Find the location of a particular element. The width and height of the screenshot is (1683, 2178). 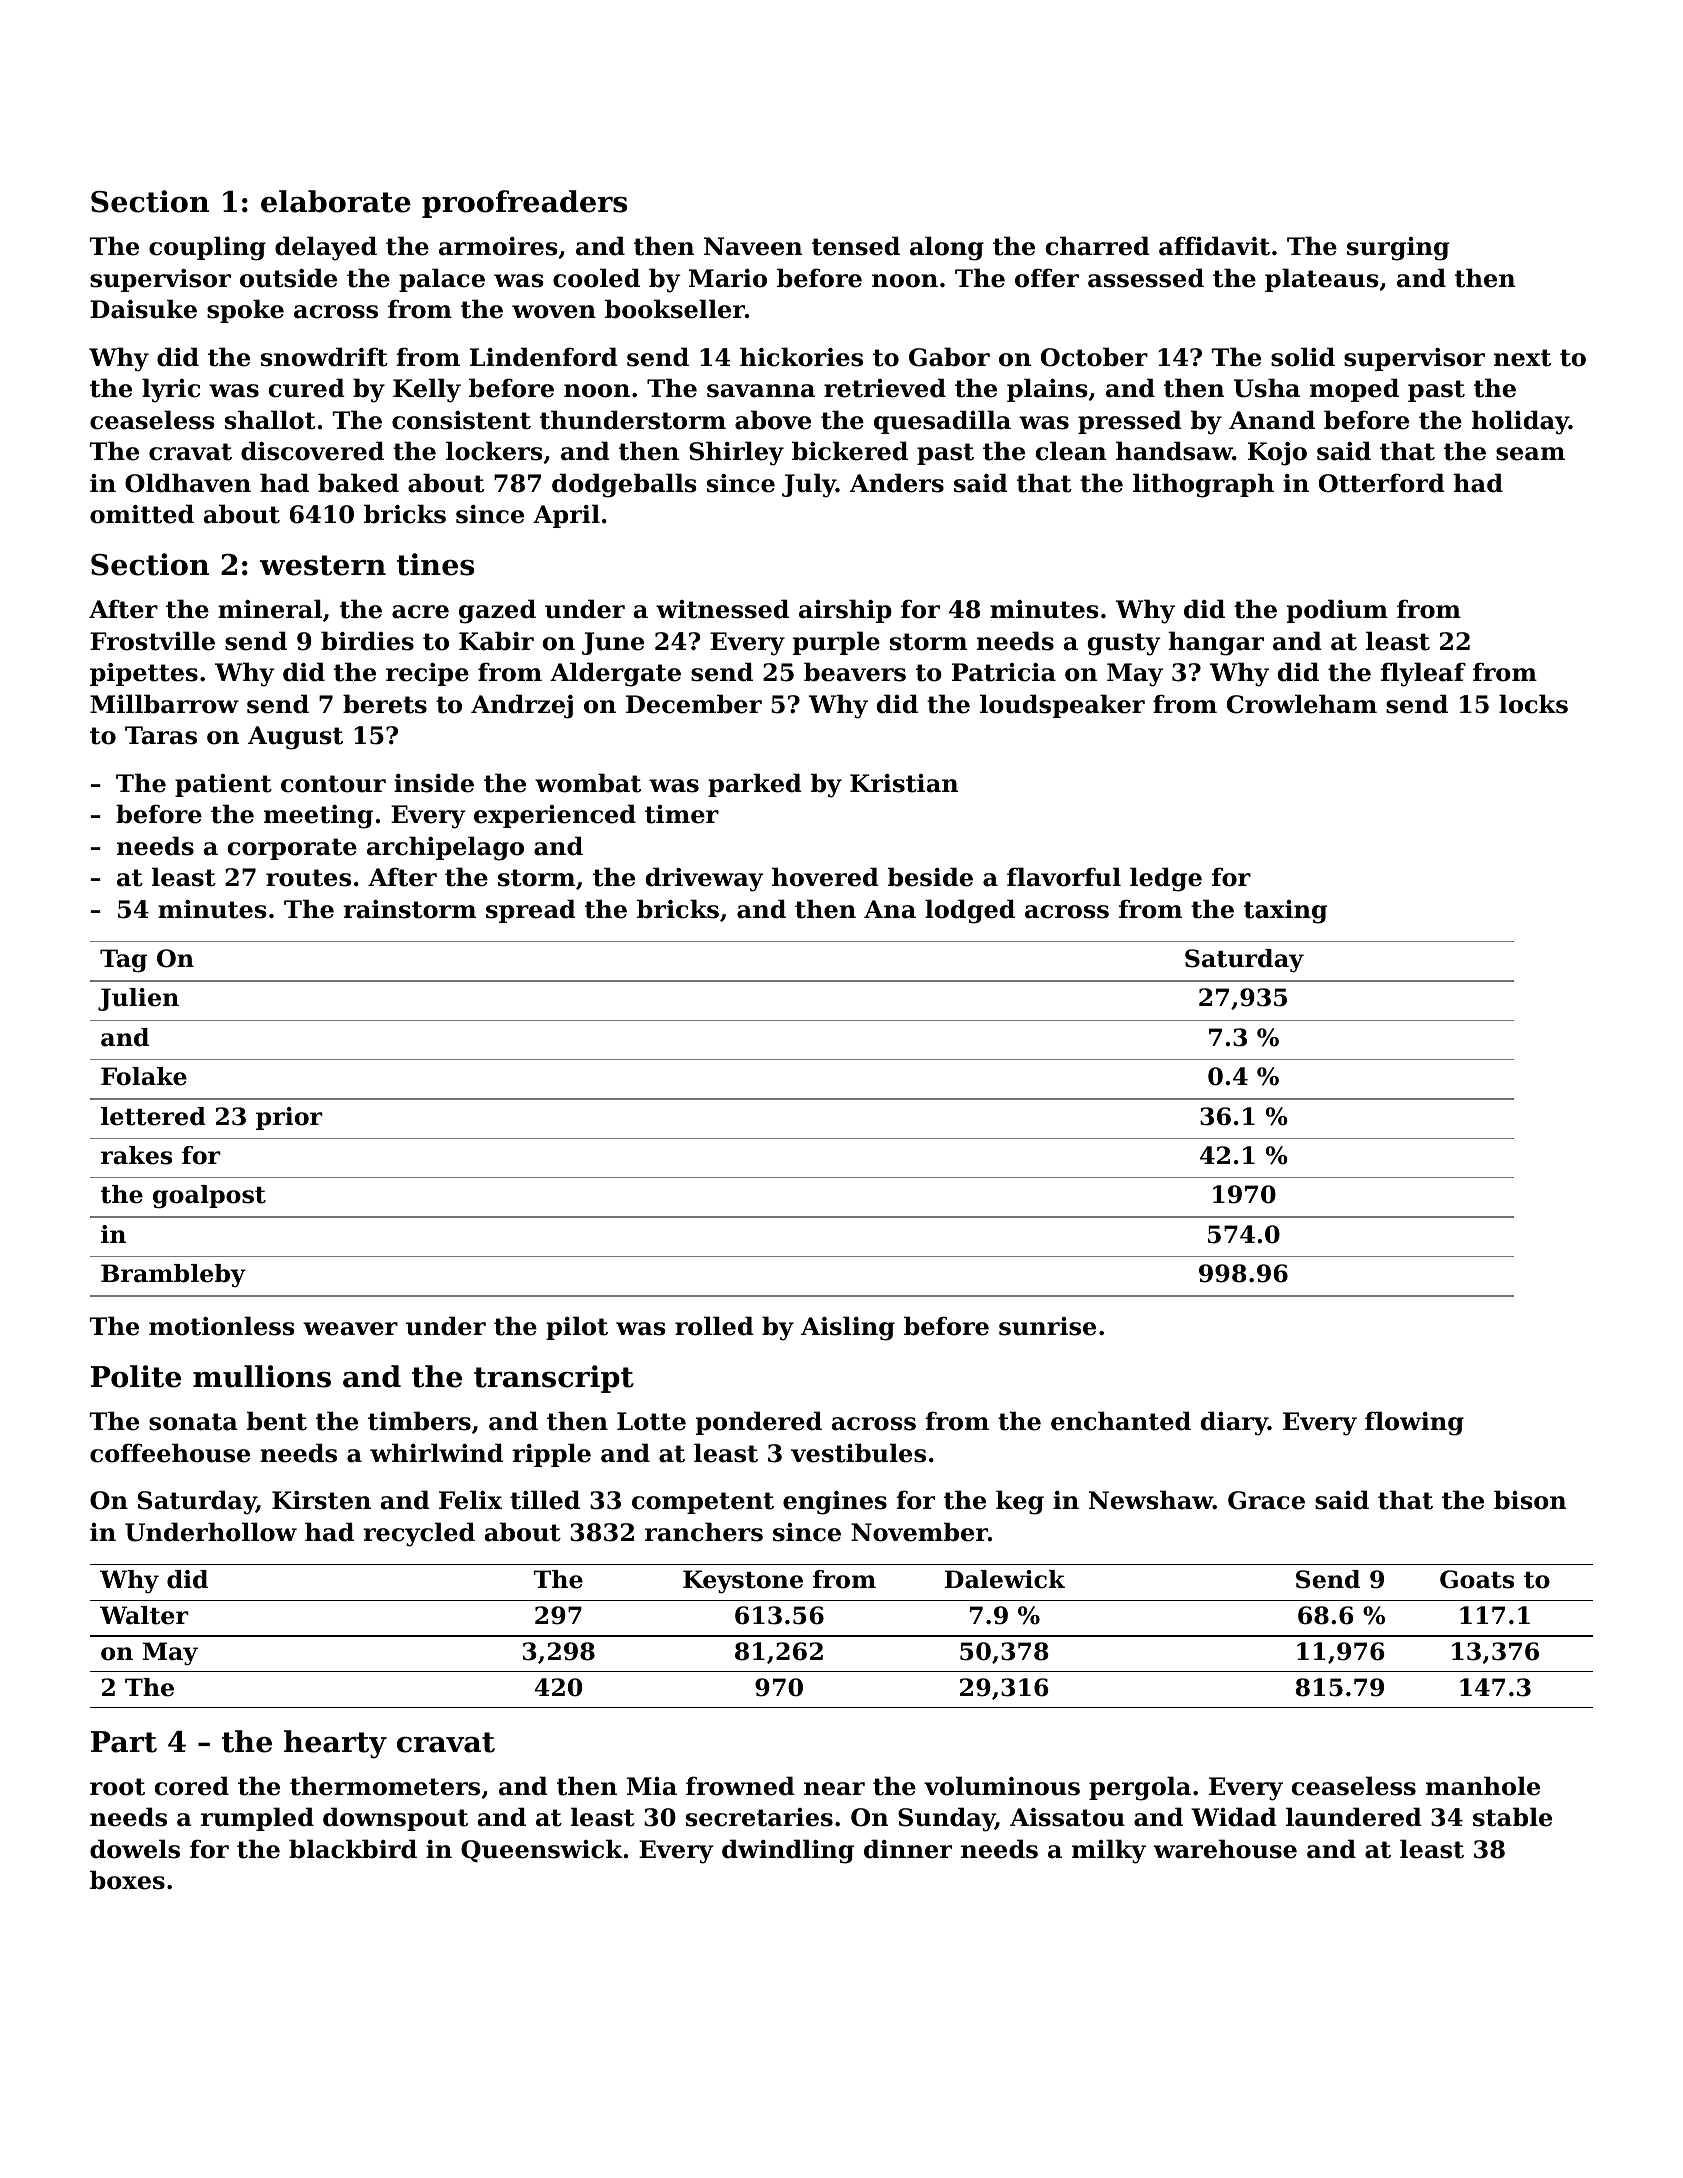

ranchers is located at coordinates (704, 1532).
